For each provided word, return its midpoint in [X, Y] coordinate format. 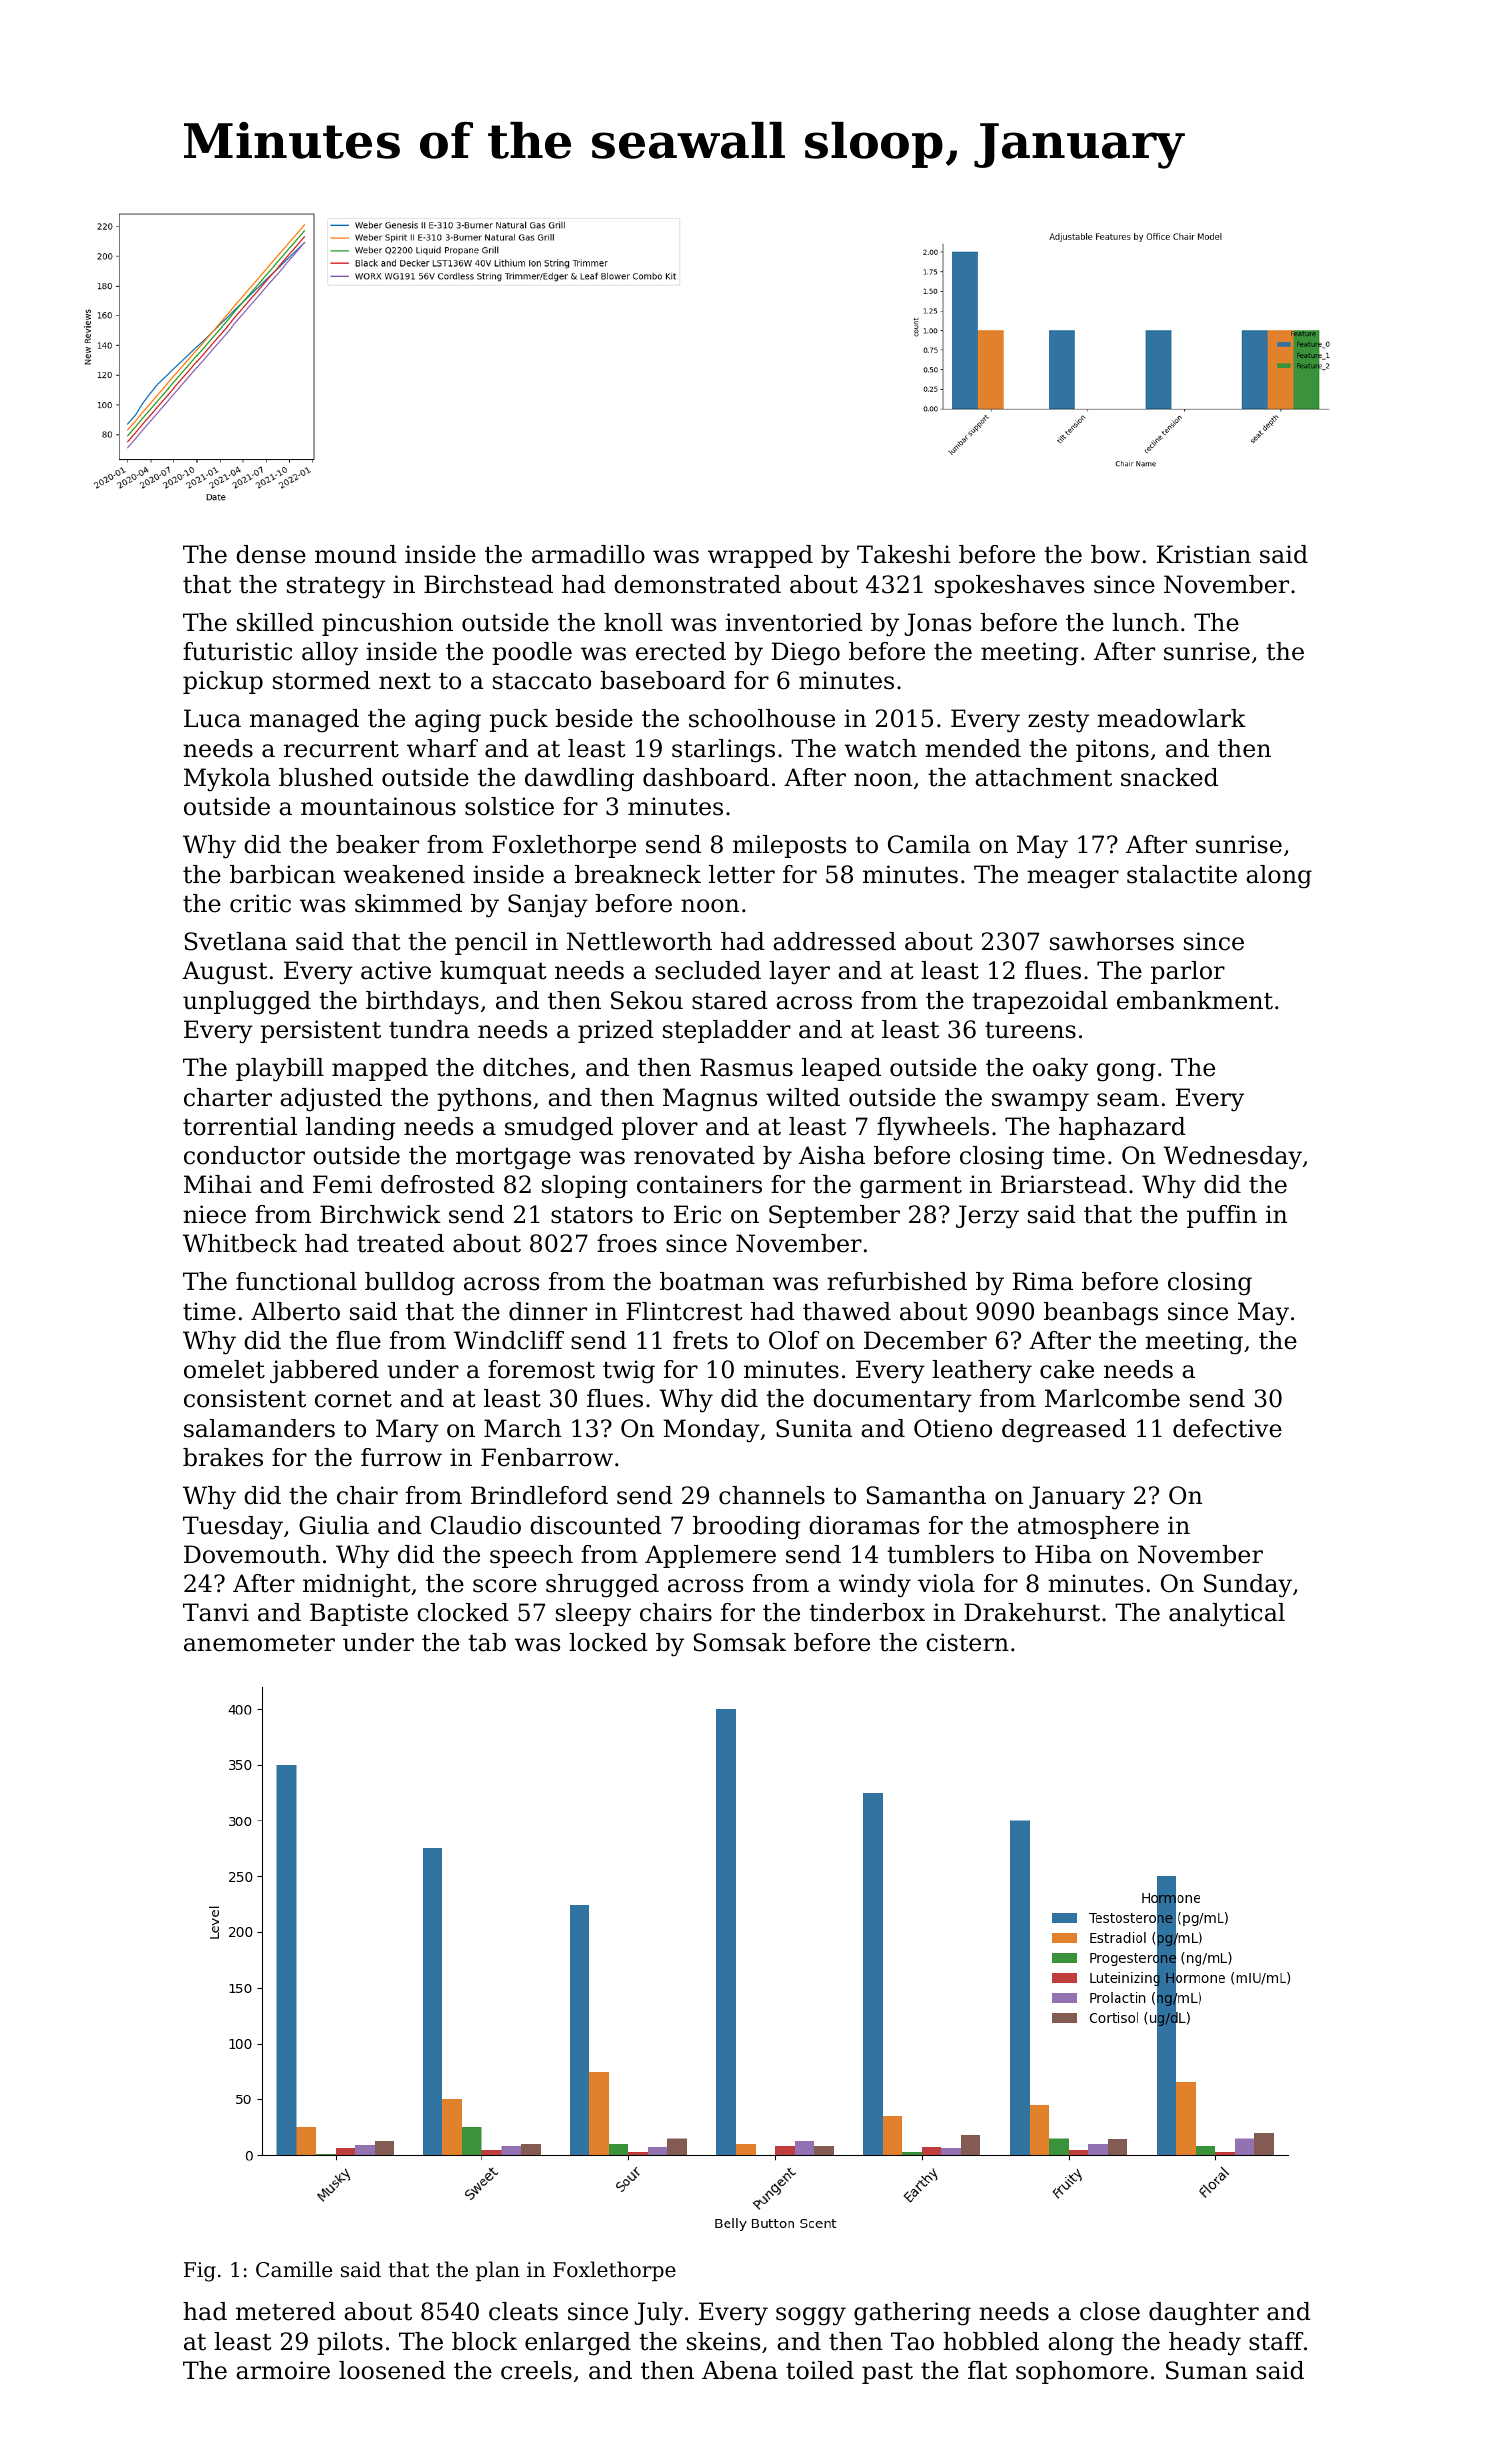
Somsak [740, 1642]
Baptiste [359, 1614]
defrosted [438, 1184]
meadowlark [1171, 718]
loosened [392, 2370]
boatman [712, 1281]
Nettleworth [639, 941]
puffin [1222, 1216]
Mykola [227, 780]
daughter [1204, 2314]
